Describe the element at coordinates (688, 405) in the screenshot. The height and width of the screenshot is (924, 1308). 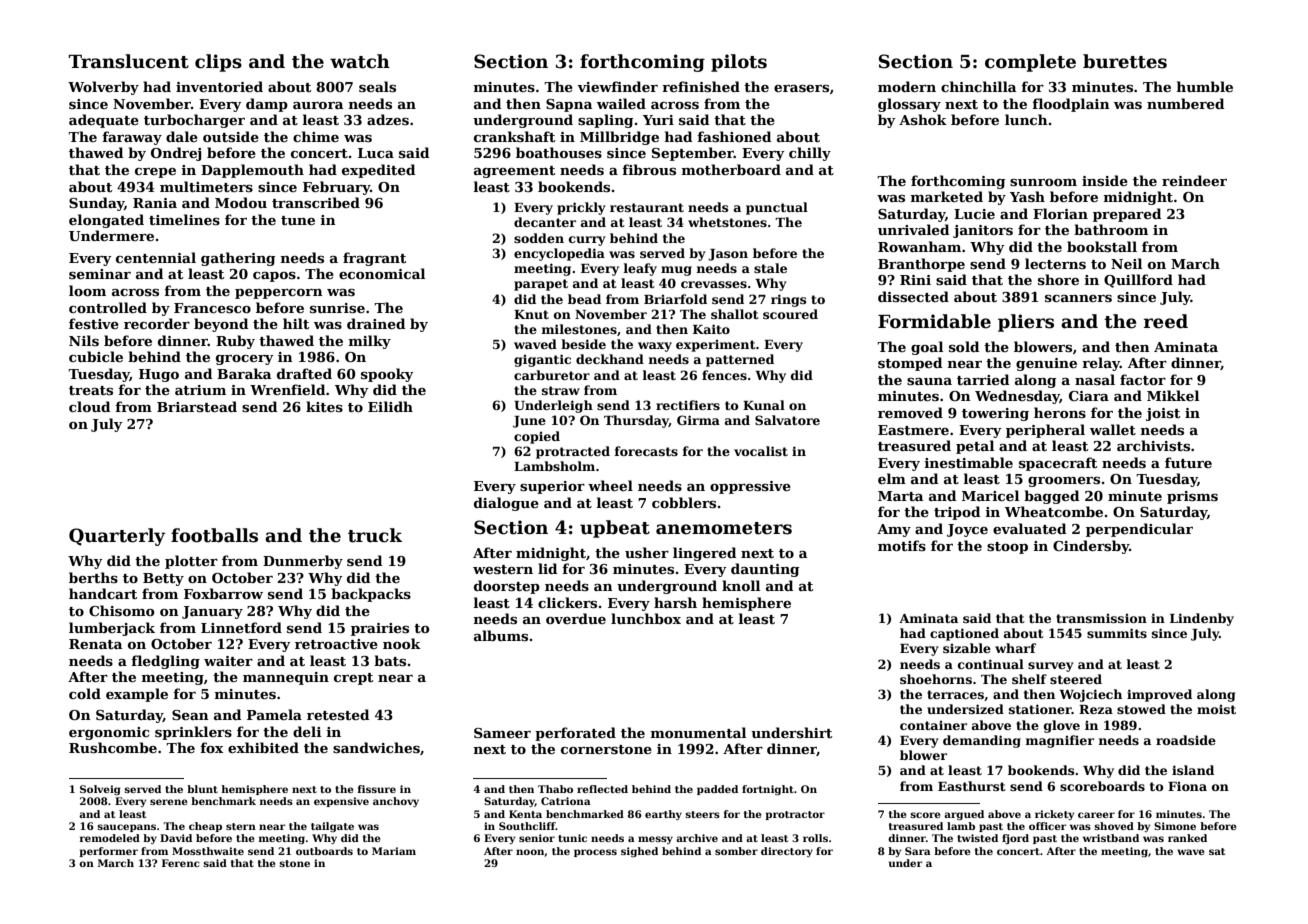
I see `rectifiers` at that location.
